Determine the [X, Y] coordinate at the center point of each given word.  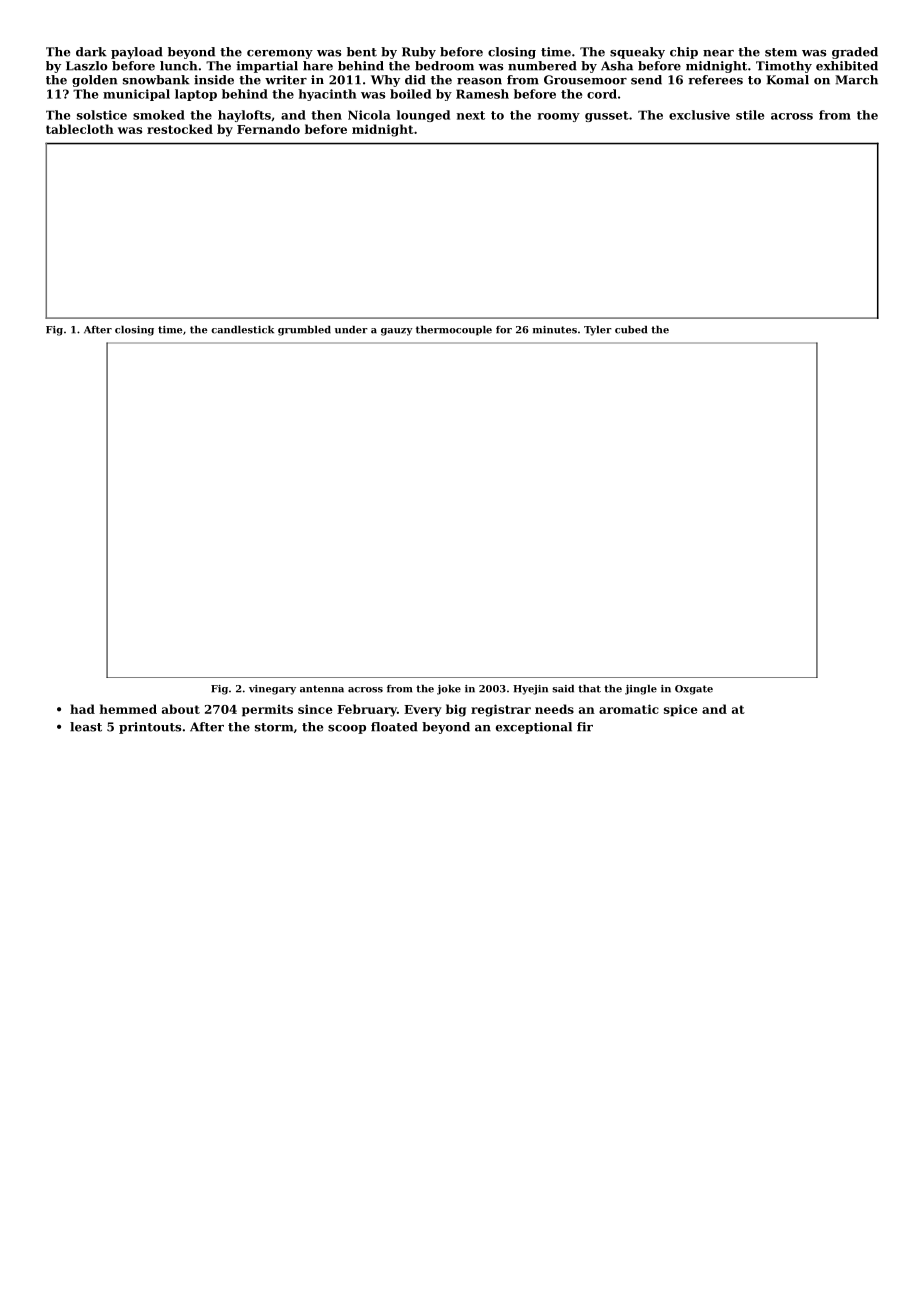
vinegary [272, 690]
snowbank [156, 80]
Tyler [598, 331]
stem [781, 52]
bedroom [444, 66]
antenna [322, 689]
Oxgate [694, 690]
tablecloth [80, 129]
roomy [558, 117]
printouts [150, 728]
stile [750, 115]
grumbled [304, 331]
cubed [631, 330]
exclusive [699, 115]
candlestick [242, 330]
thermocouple [454, 331]
